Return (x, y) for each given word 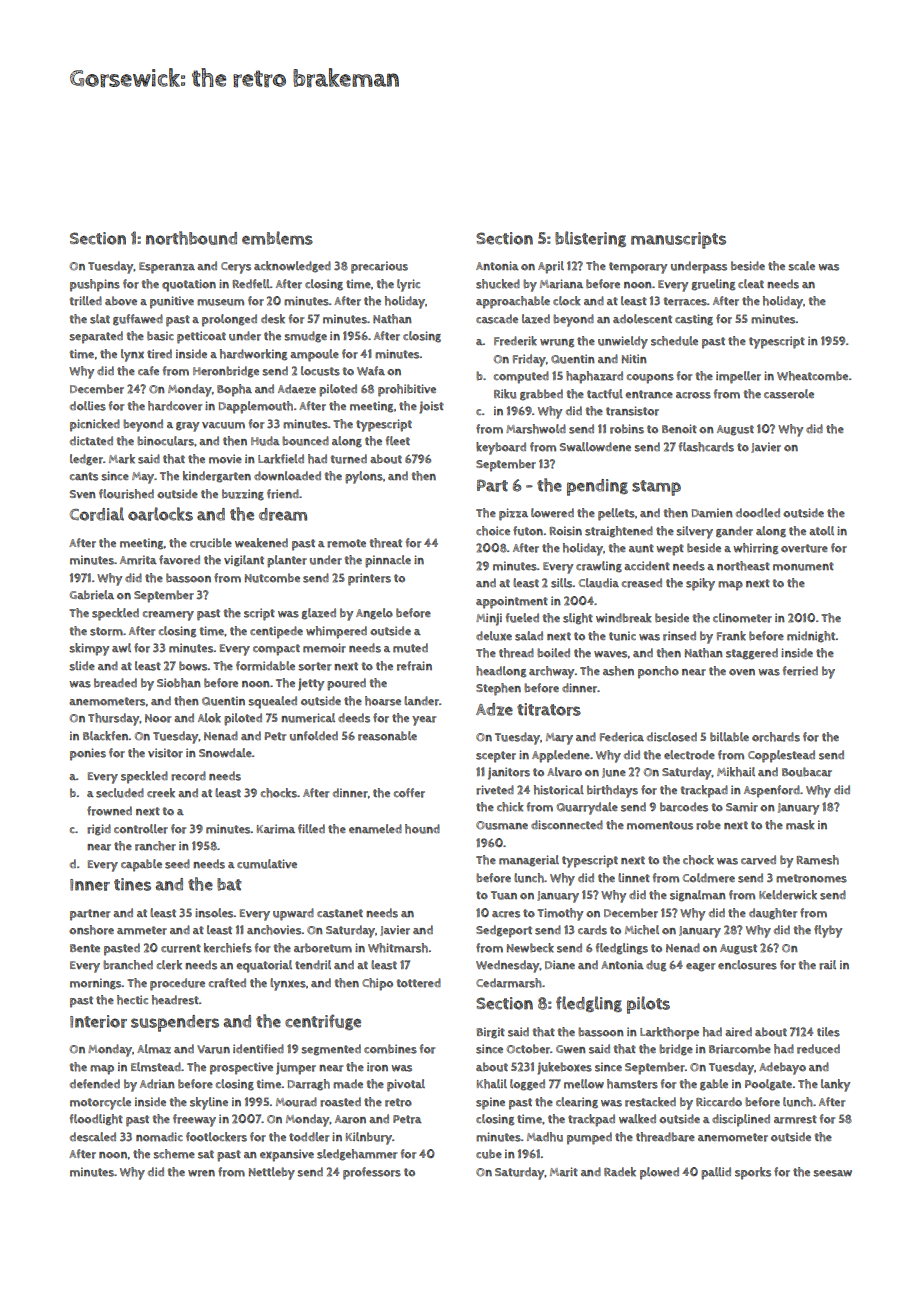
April (551, 267)
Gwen (571, 1049)
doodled (758, 513)
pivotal (406, 1085)
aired (738, 1032)
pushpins (95, 285)
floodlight (96, 1120)
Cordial (97, 514)
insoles (214, 913)
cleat (751, 283)
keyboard (501, 448)
